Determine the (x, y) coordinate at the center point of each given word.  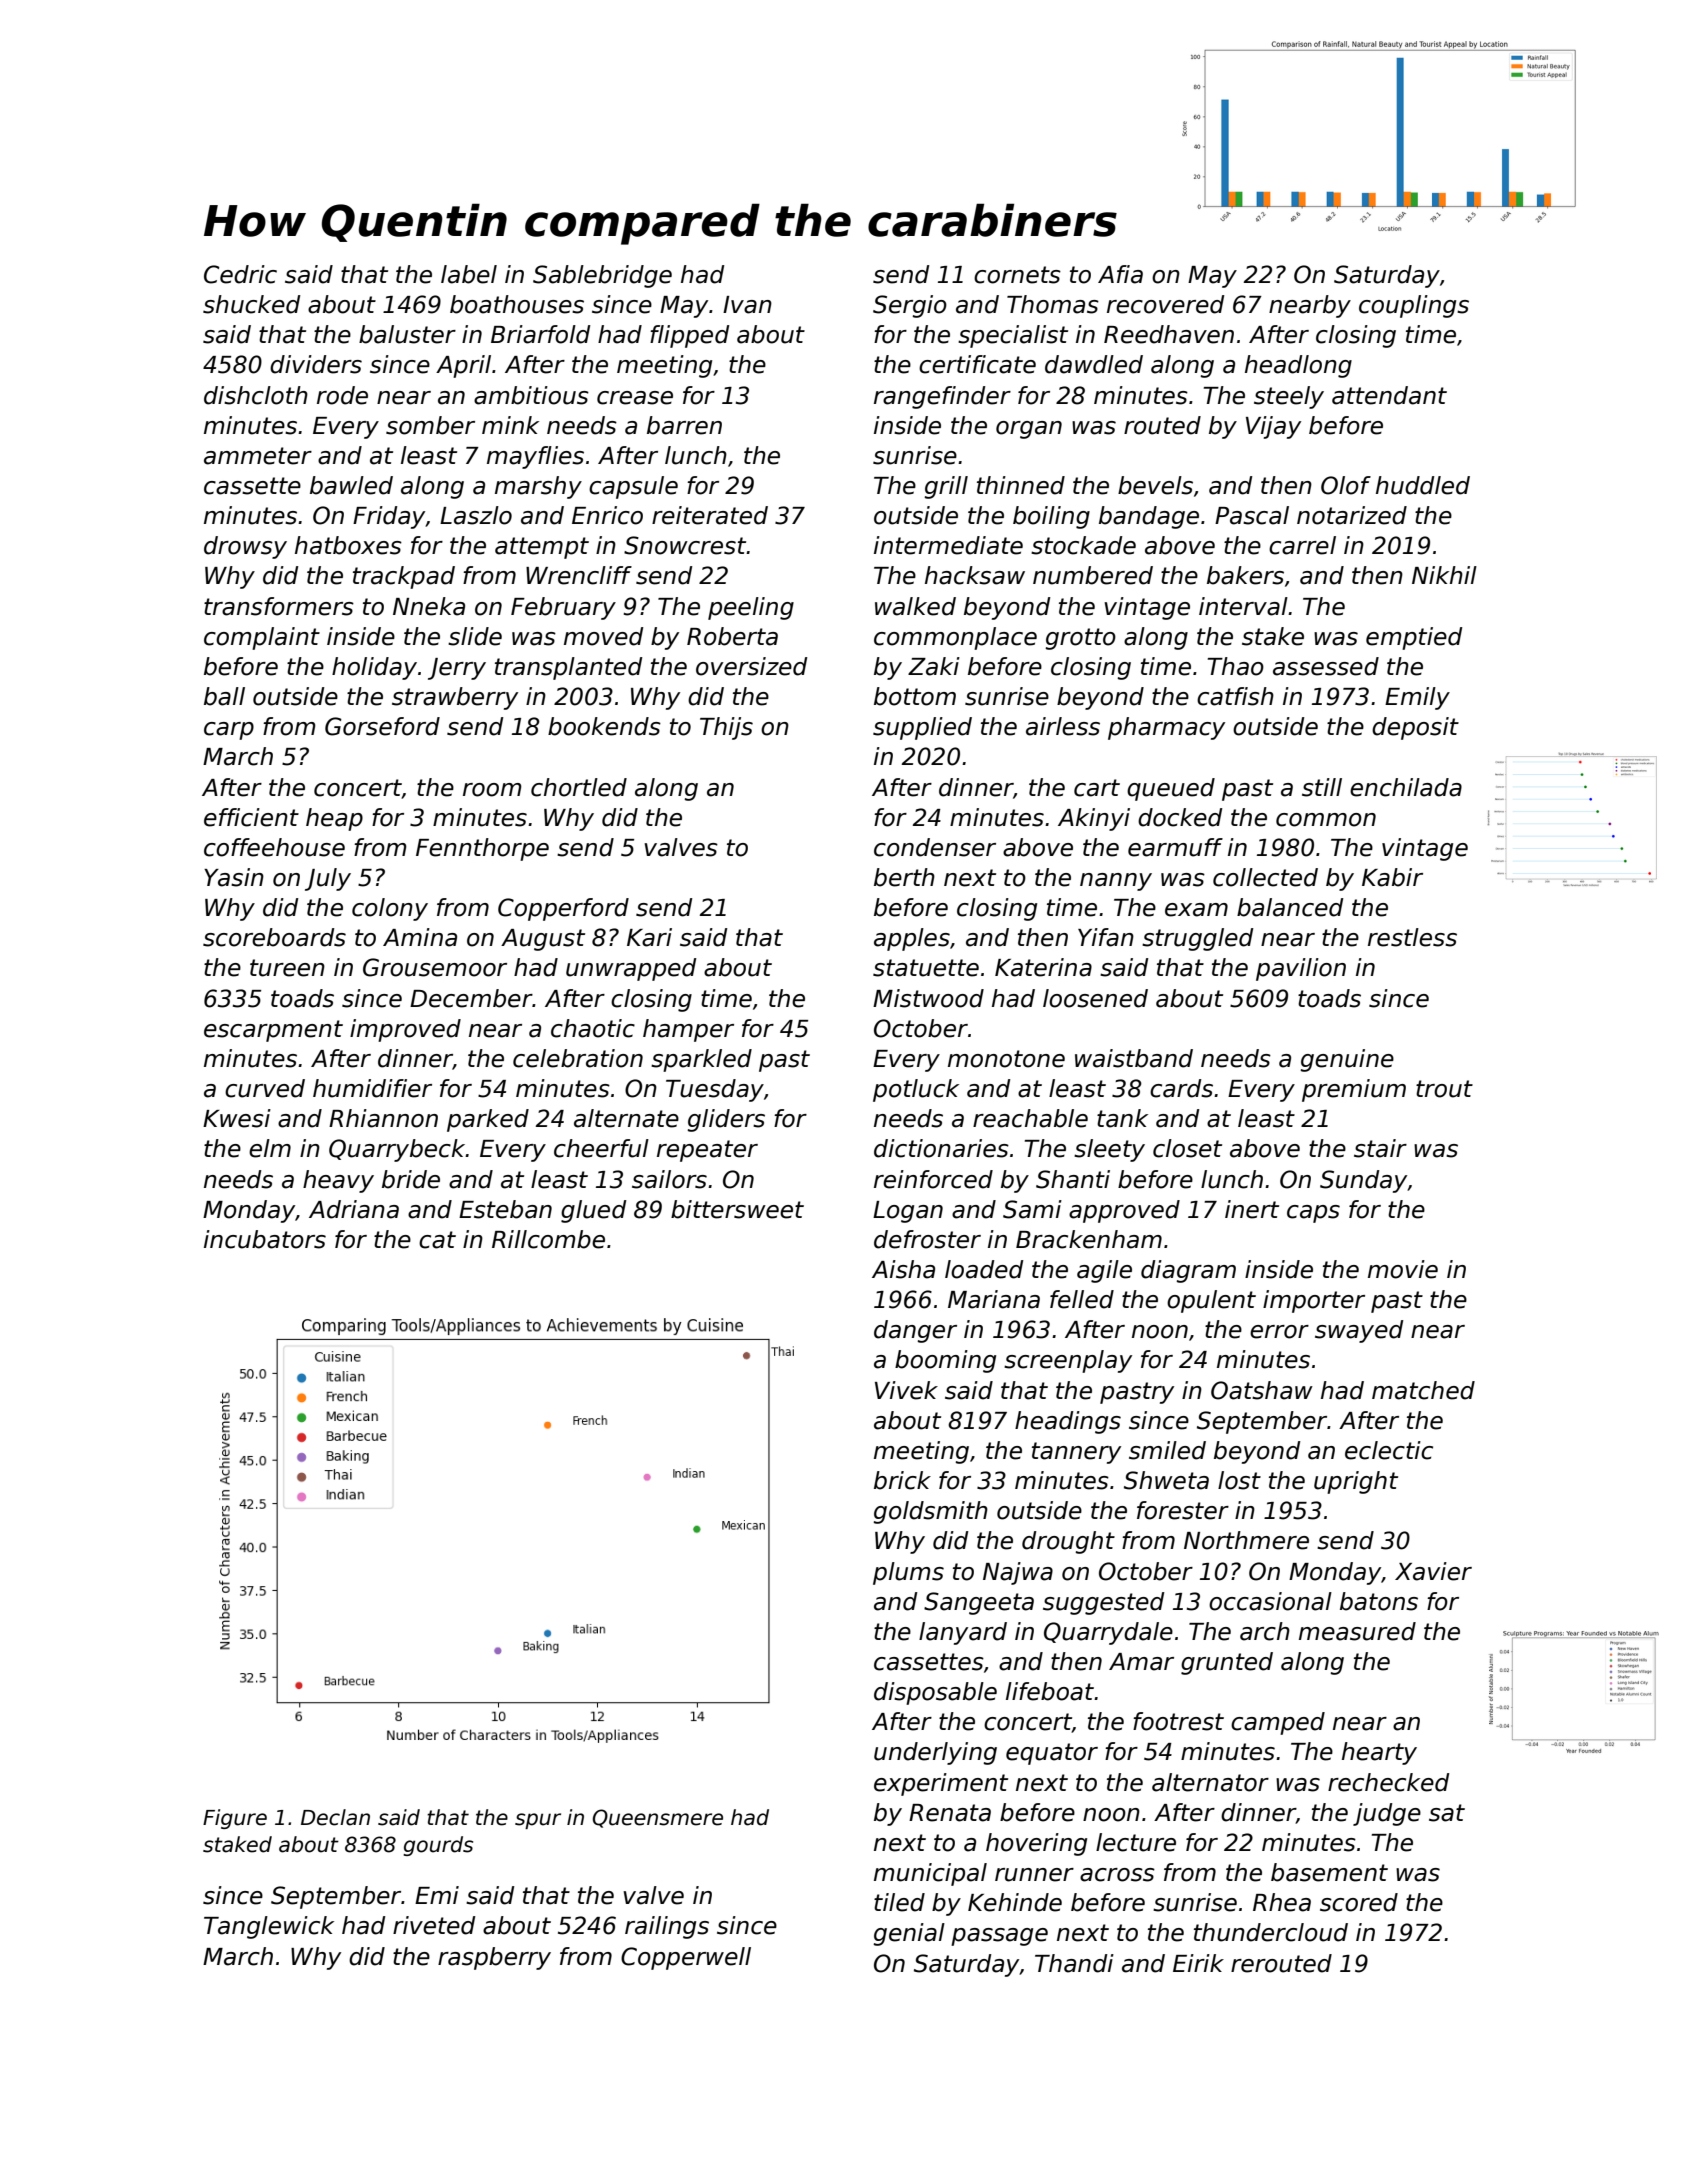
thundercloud (1271, 1932)
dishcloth (256, 395)
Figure (235, 1819)
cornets (1017, 275)
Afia (1120, 274)
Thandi (1074, 1963)
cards (1181, 1088)
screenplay (1068, 1361)
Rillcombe (548, 1239)
